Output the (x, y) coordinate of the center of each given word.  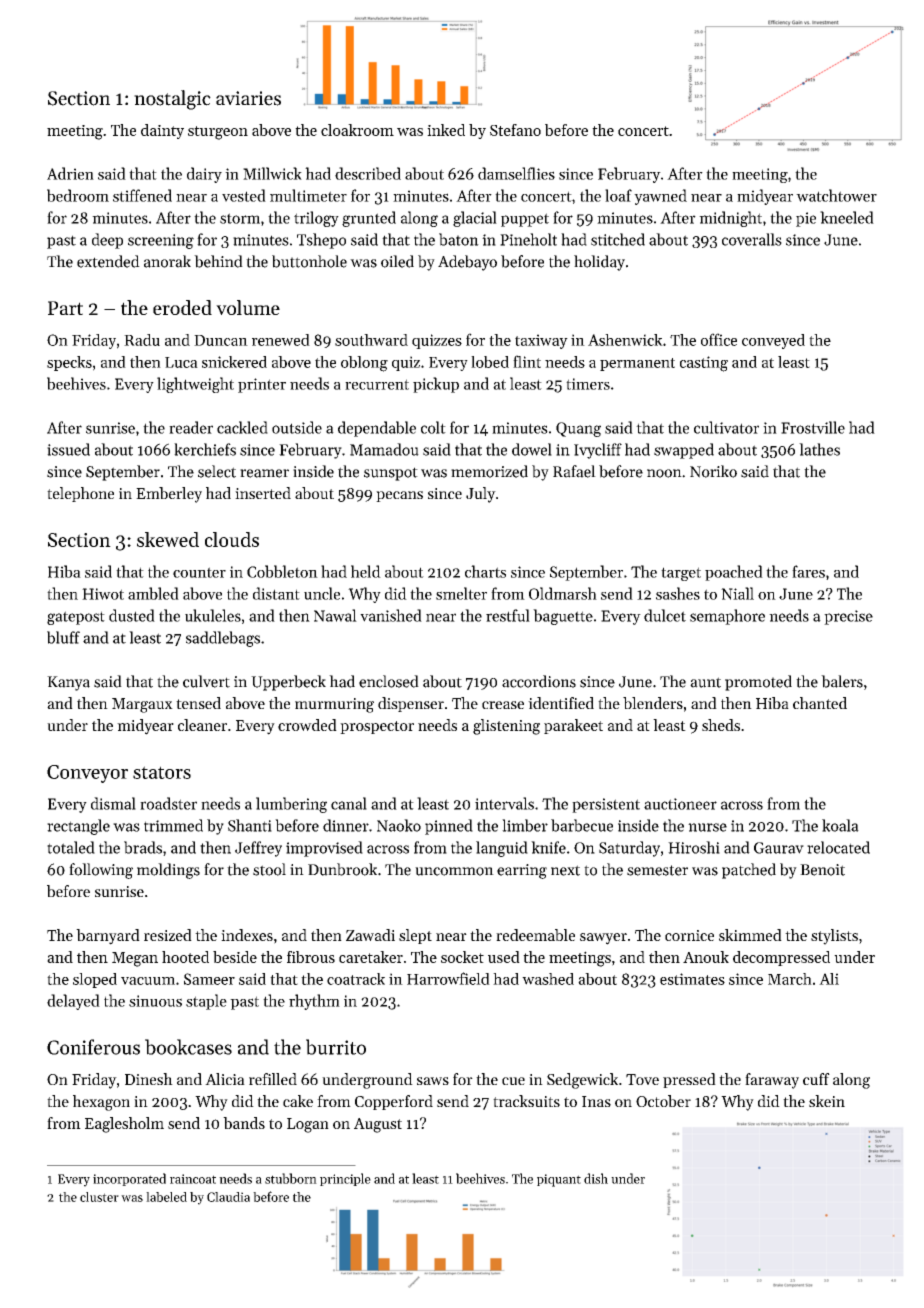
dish (596, 1178)
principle (345, 1179)
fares (808, 571)
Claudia (228, 1197)
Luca (181, 362)
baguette (563, 617)
